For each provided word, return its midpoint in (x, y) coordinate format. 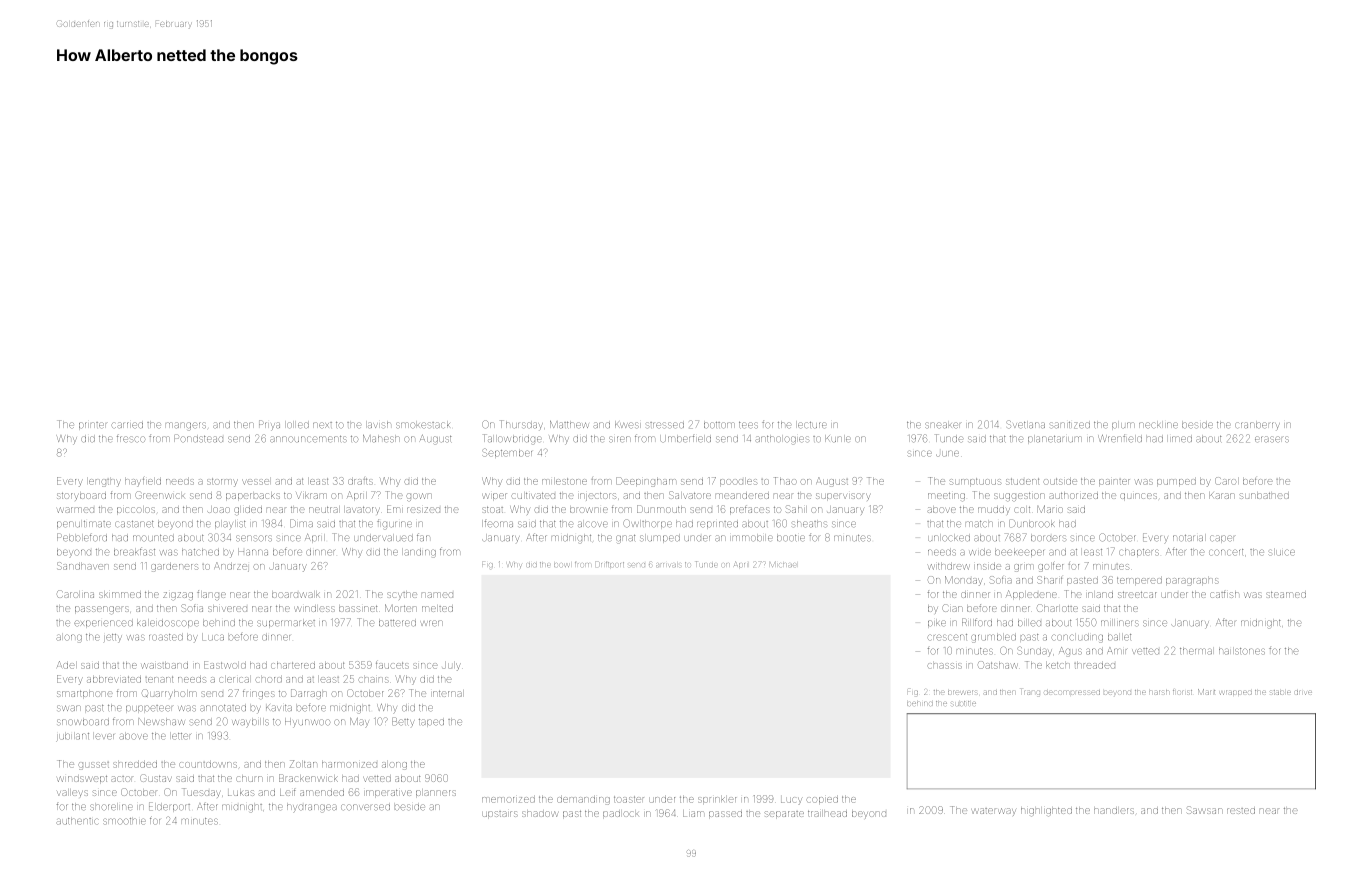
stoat (492, 510)
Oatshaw (997, 665)
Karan (1222, 495)
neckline (1158, 425)
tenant (159, 679)
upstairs (500, 814)
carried (127, 425)
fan (422, 537)
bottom (719, 425)
